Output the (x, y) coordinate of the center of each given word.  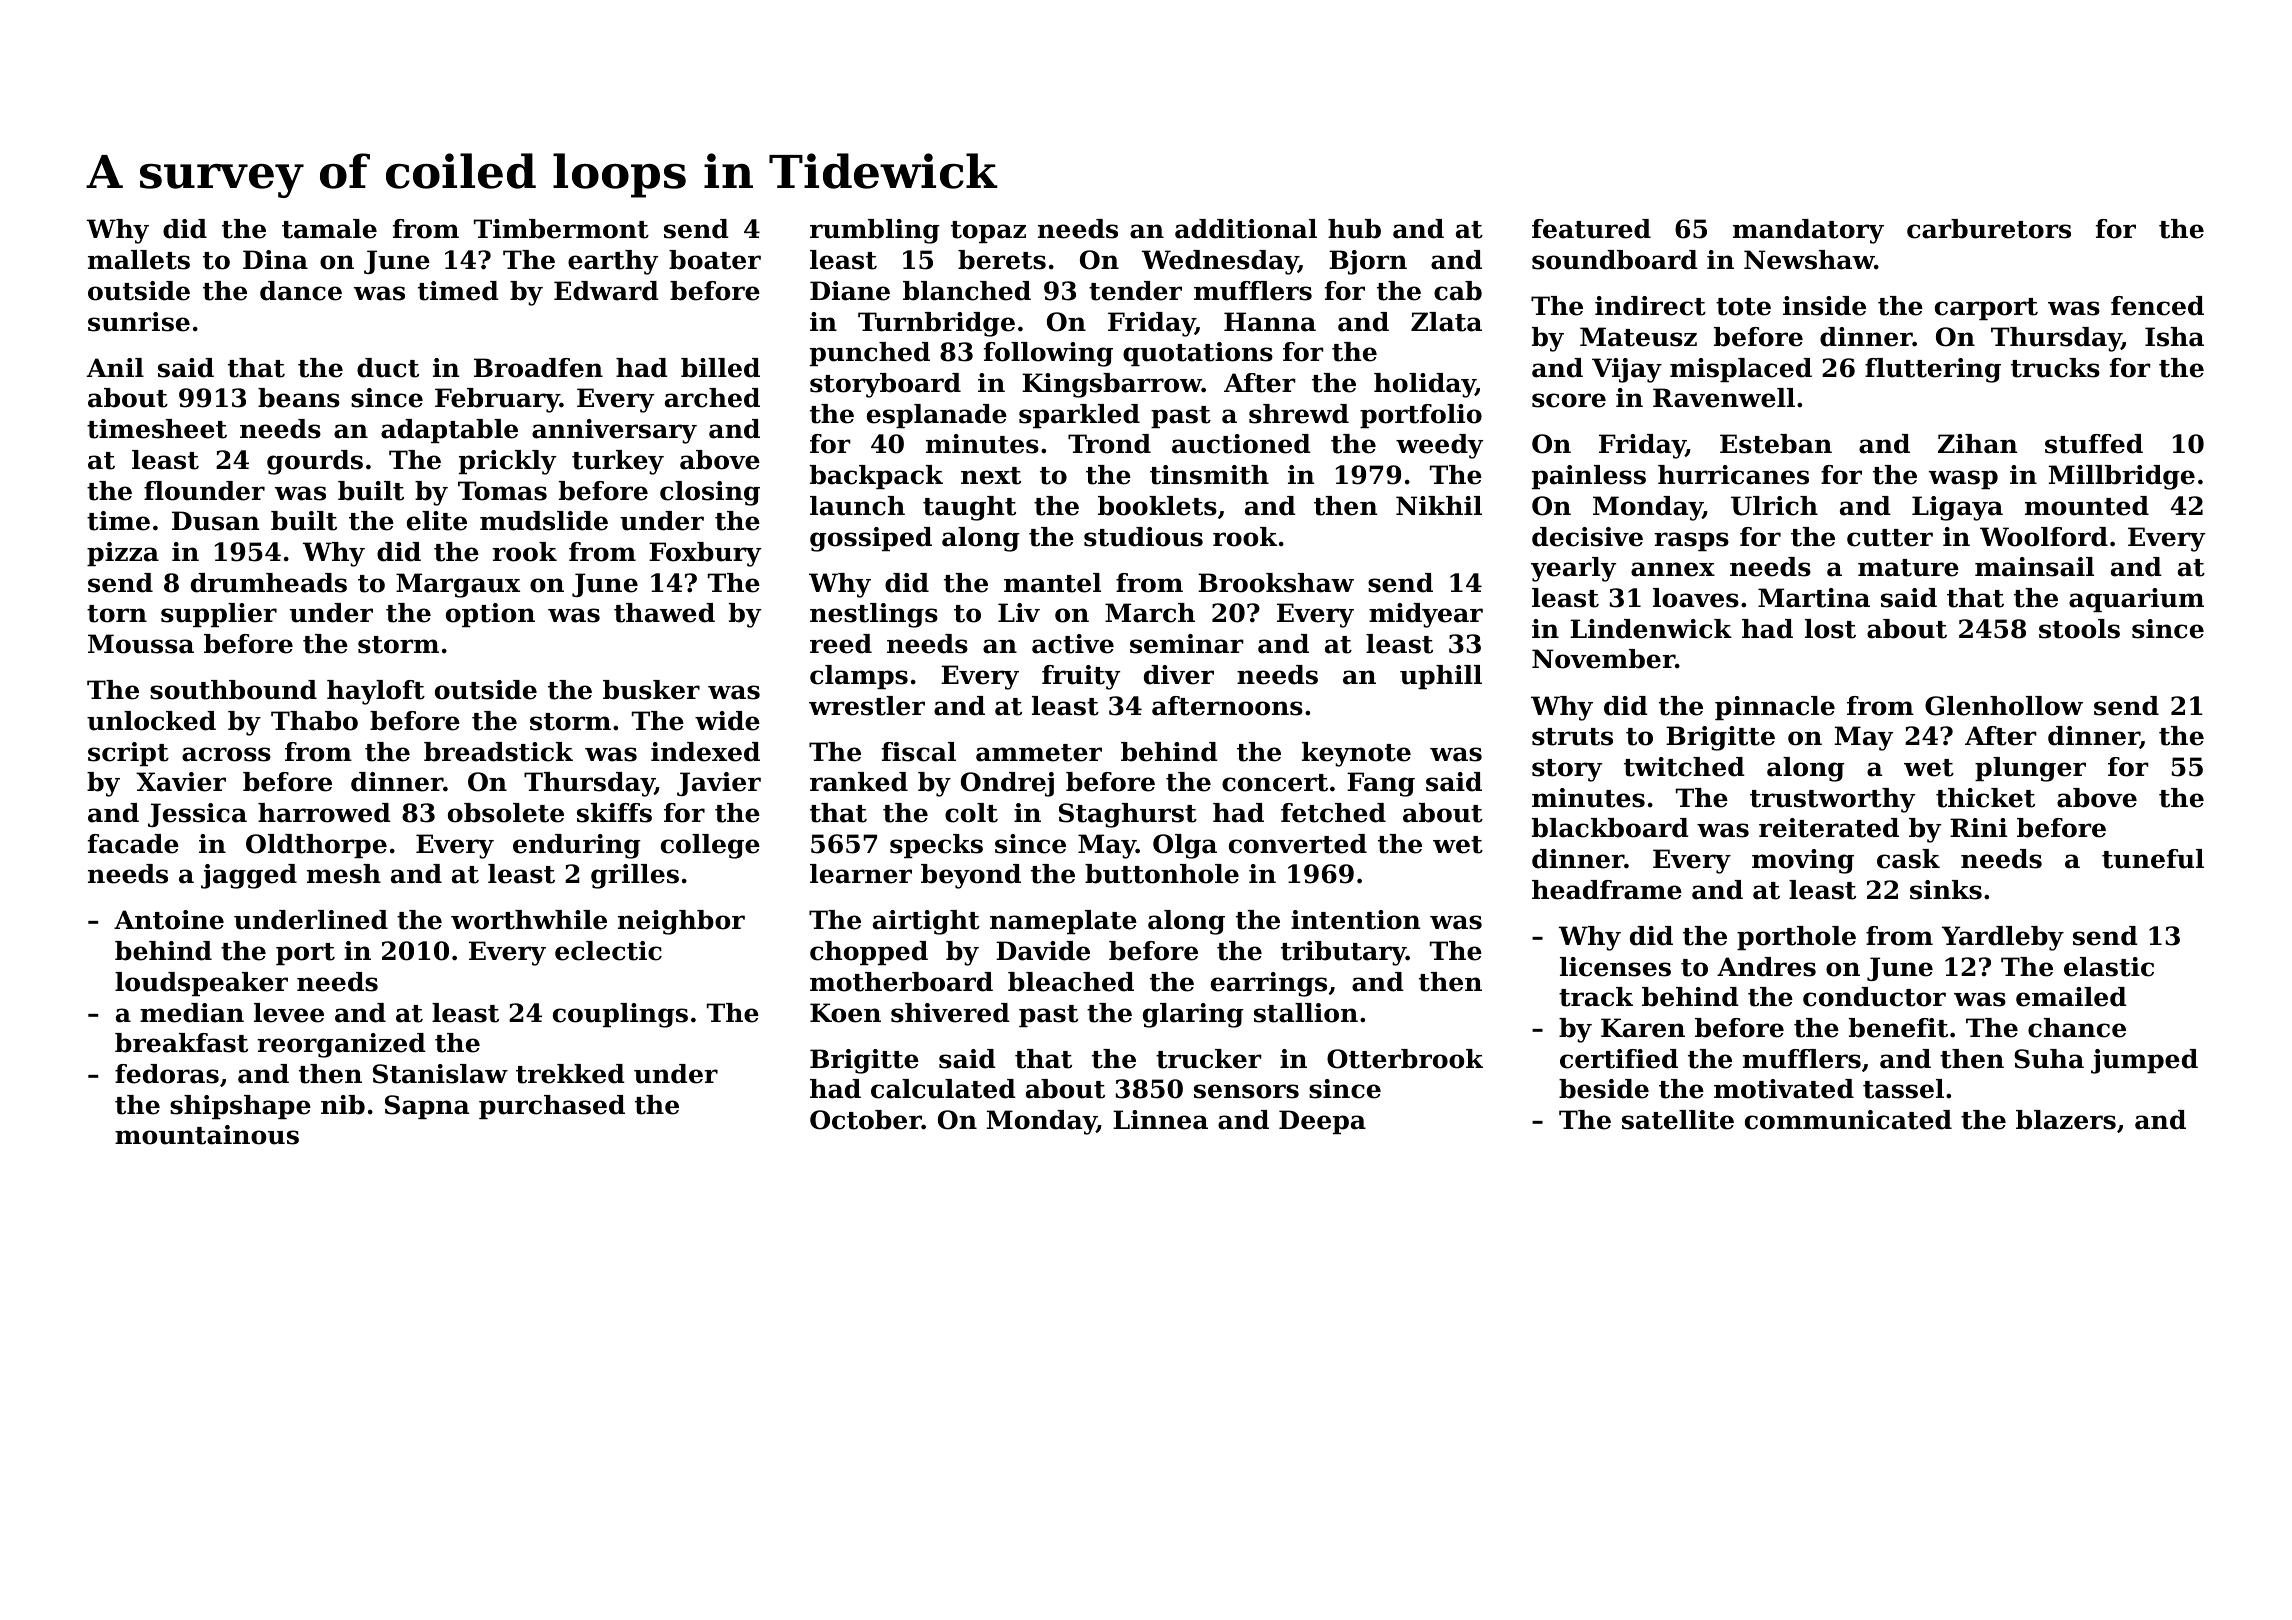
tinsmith (1209, 475)
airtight (926, 922)
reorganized (341, 1045)
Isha (2174, 337)
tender (1135, 291)
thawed (664, 613)
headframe (1607, 890)
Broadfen (538, 368)
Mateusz (1638, 337)
